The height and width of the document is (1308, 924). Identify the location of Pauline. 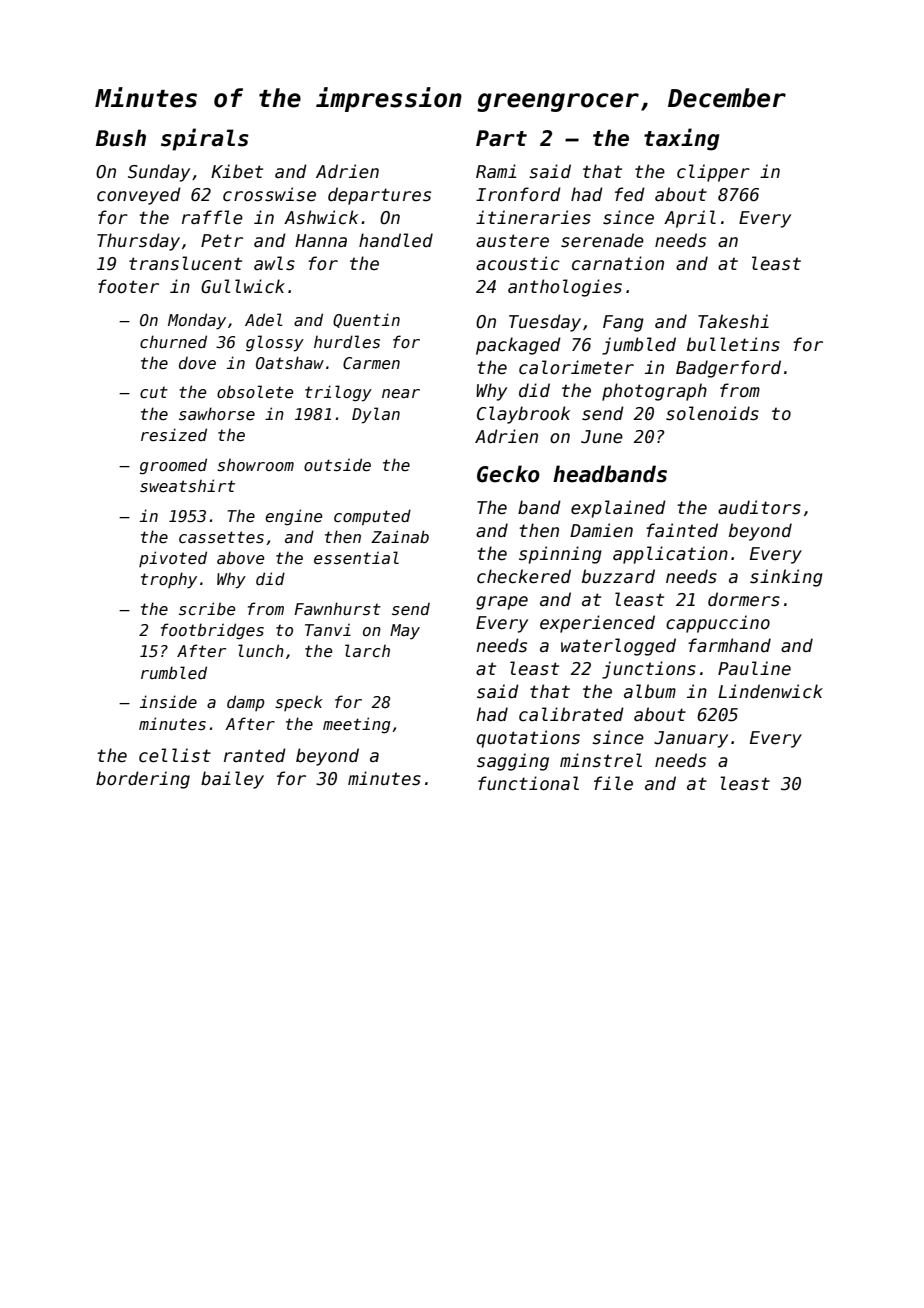
(754, 668).
